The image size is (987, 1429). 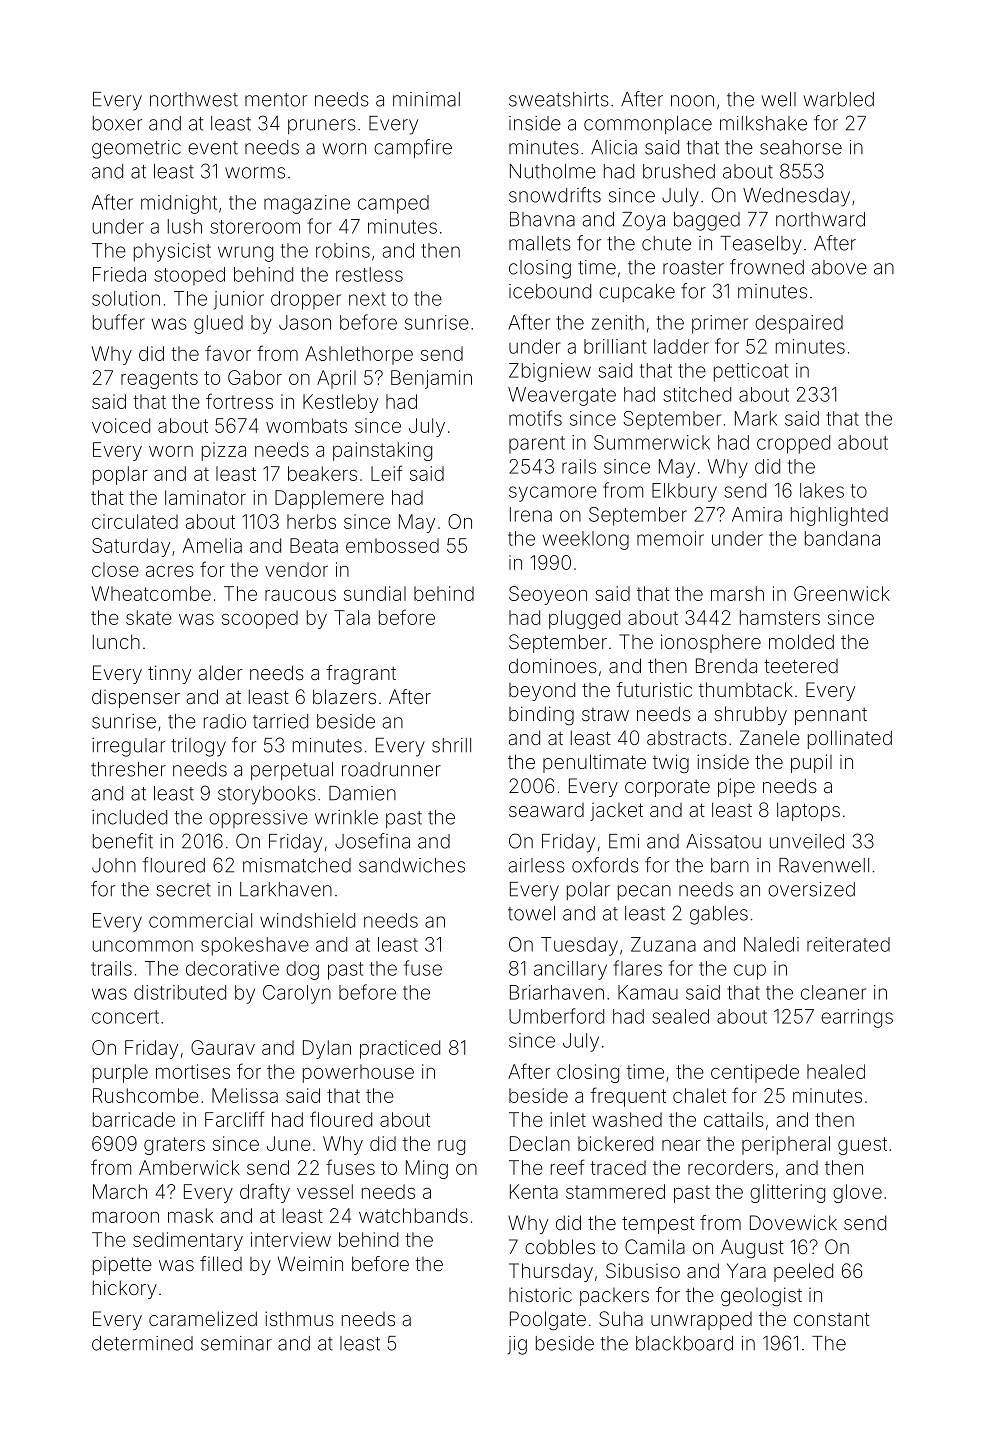 I want to click on shrill, so click(x=451, y=745).
